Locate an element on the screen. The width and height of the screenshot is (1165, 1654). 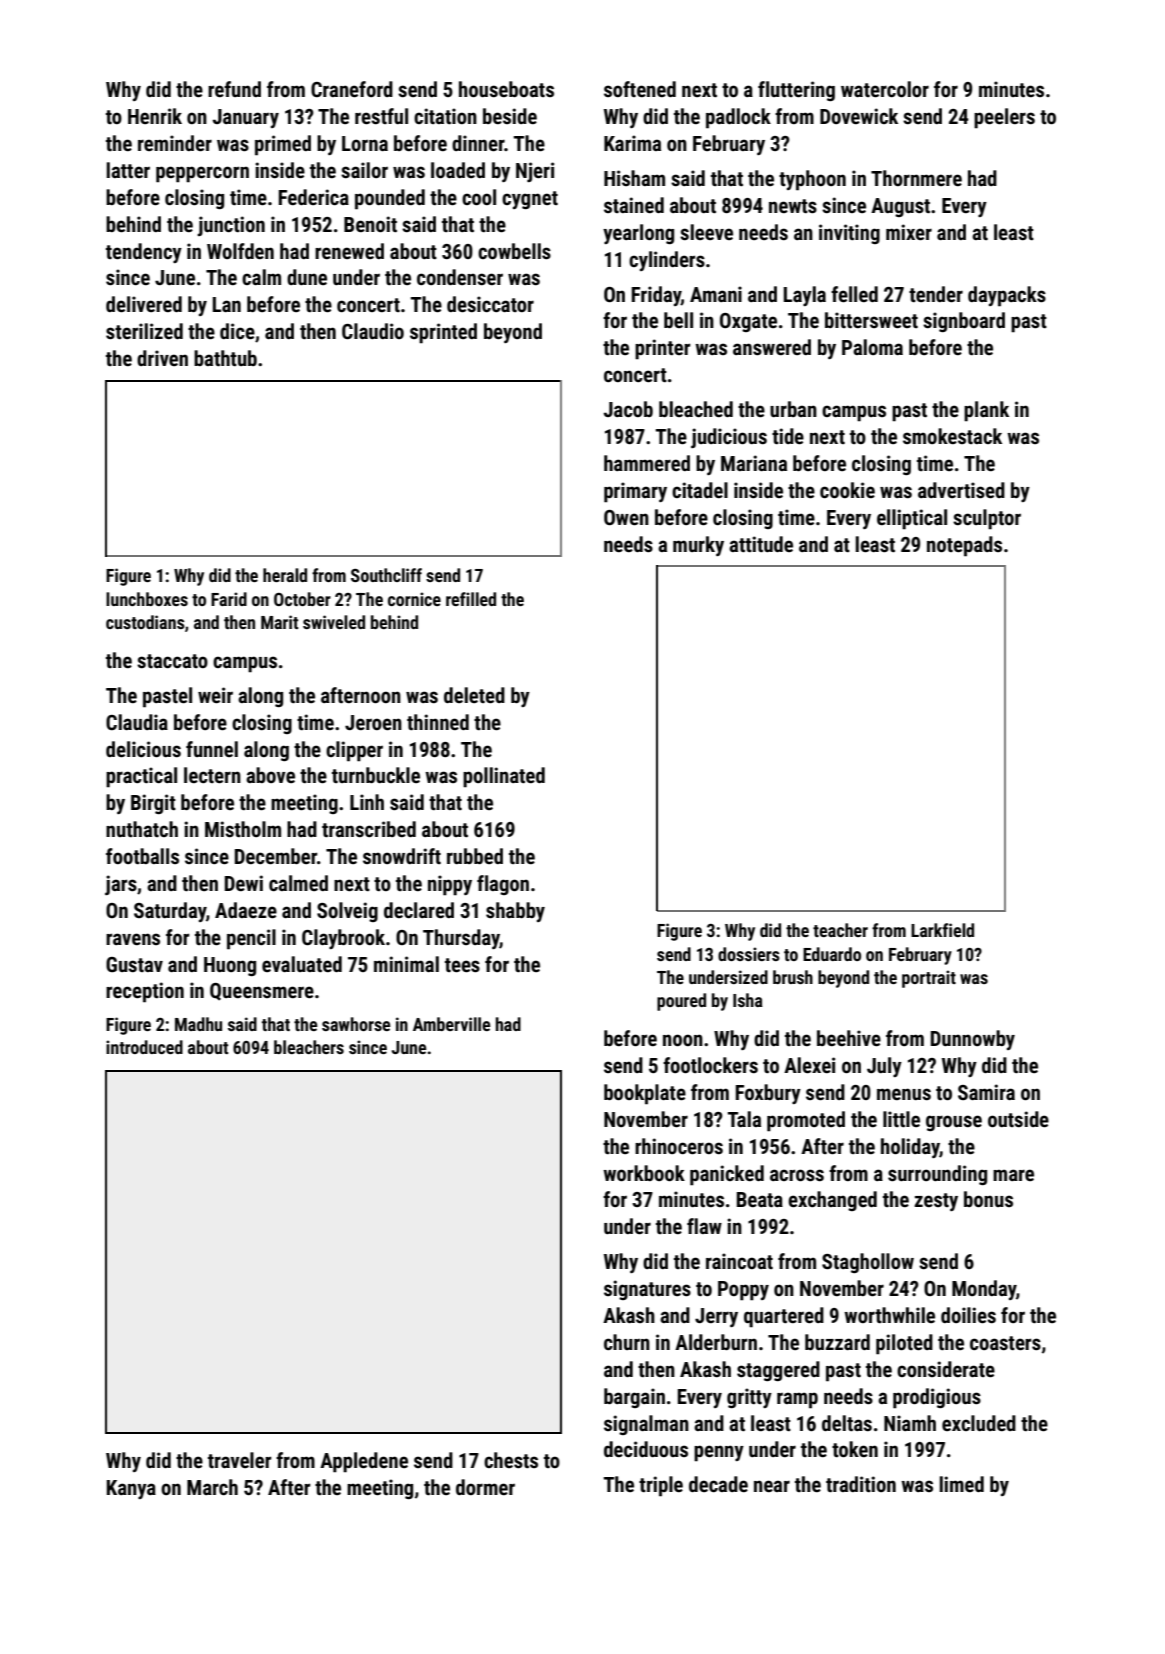
Amberville is located at coordinates (452, 1024).
